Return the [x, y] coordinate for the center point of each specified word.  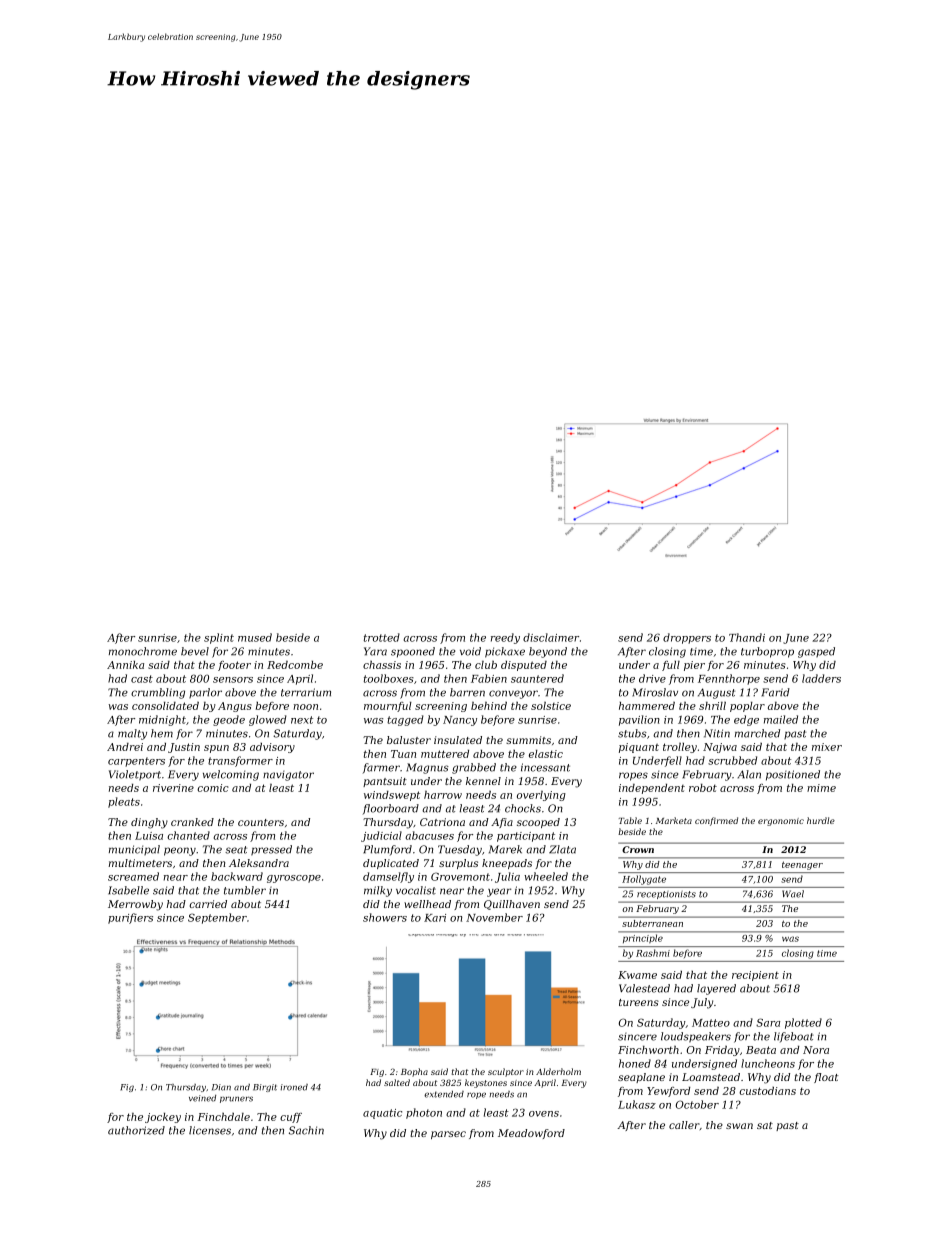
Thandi [747, 637]
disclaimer [551, 637]
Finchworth [648, 1050]
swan [739, 1126]
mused [255, 637]
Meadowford [531, 1134]
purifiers [130, 918]
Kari [435, 918]
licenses [210, 1130]
